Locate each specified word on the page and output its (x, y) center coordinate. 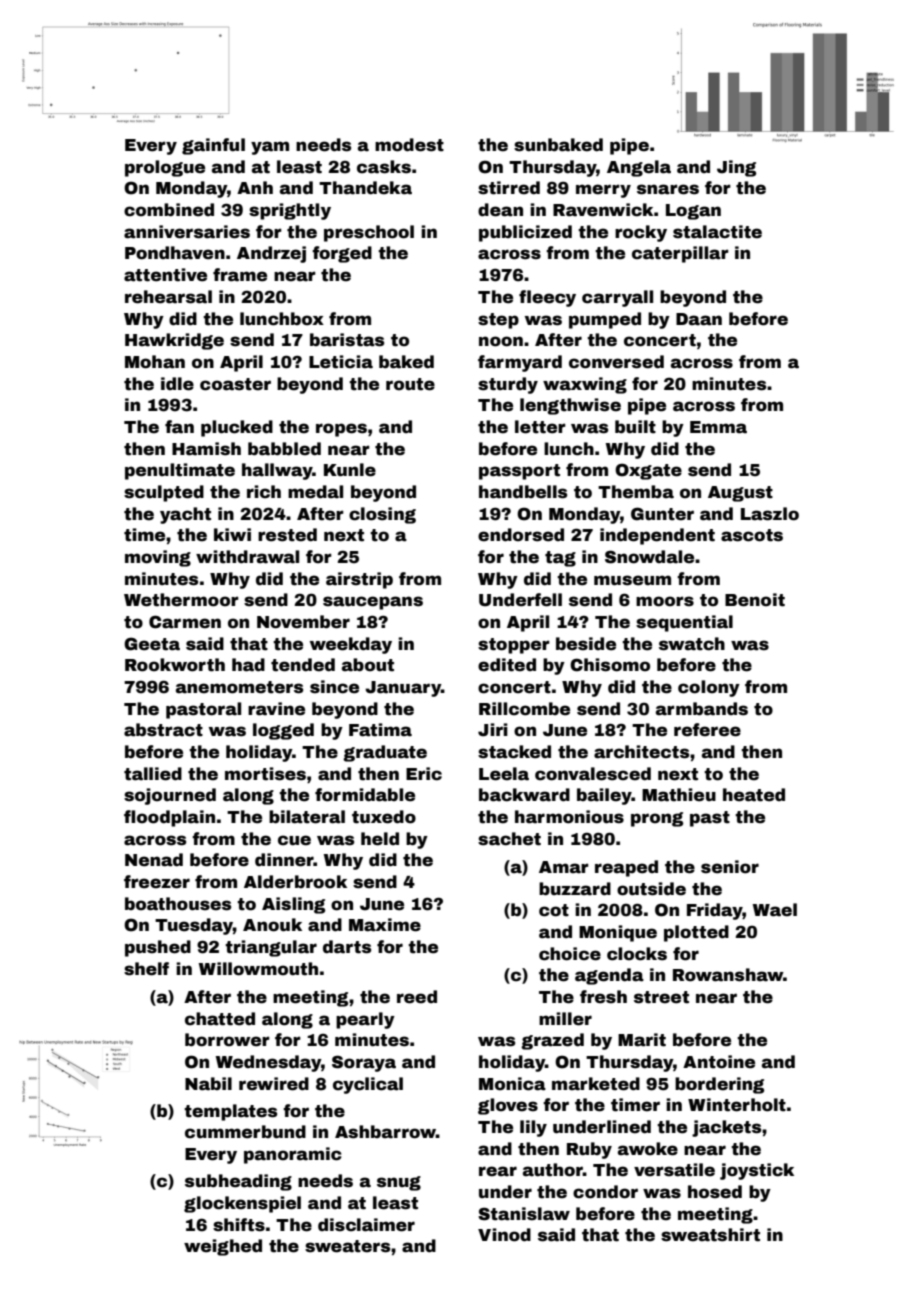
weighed (223, 1247)
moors (665, 601)
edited (507, 665)
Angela (639, 168)
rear (498, 1171)
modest (409, 145)
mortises (265, 774)
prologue (165, 168)
